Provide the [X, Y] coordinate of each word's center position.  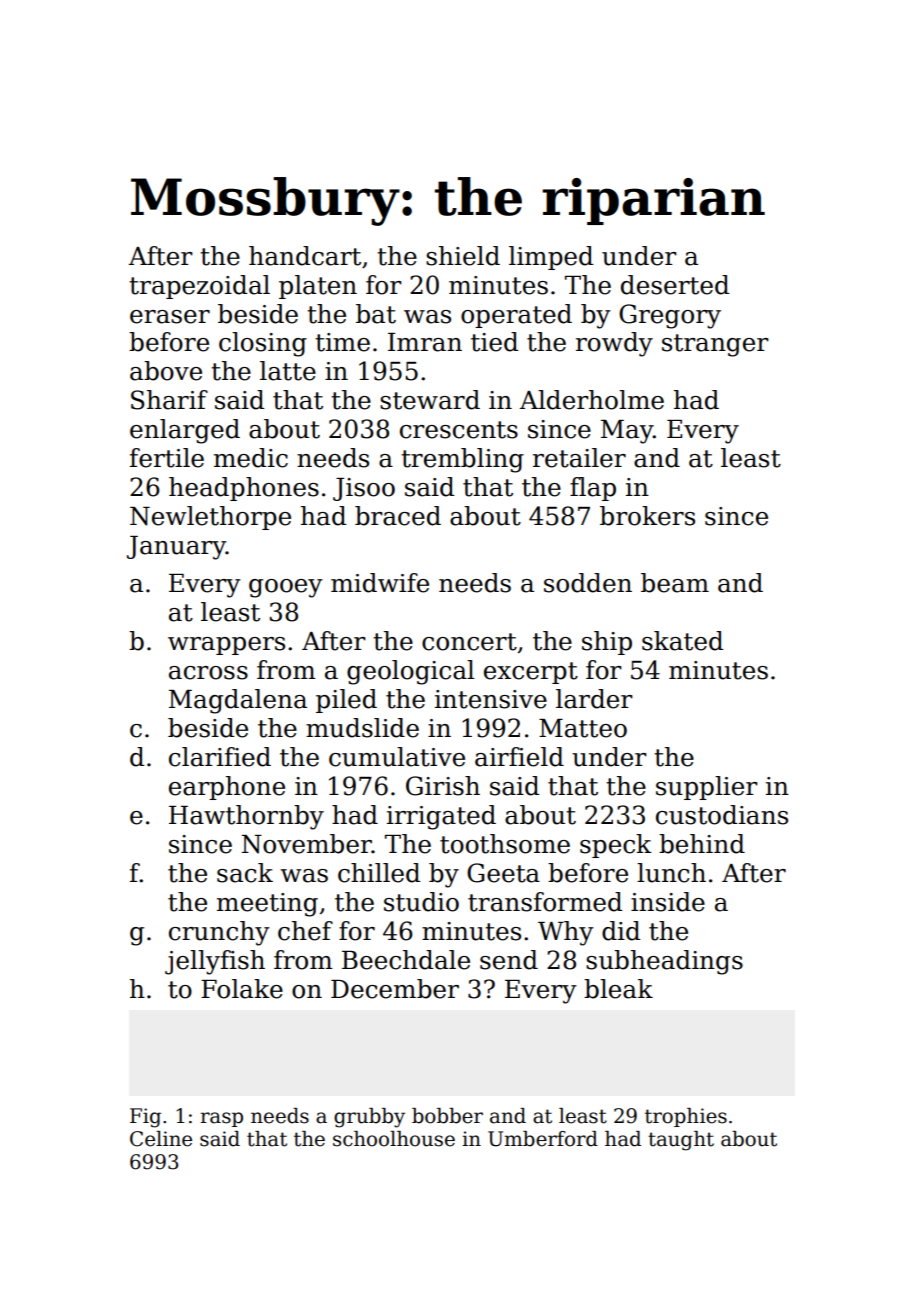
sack [245, 873]
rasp [221, 1119]
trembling [462, 460]
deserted [675, 285]
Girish [443, 786]
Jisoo [364, 489]
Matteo [583, 728]
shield [463, 256]
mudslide [362, 728]
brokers [647, 516]
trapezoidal [199, 287]
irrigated [441, 817]
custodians [722, 815]
